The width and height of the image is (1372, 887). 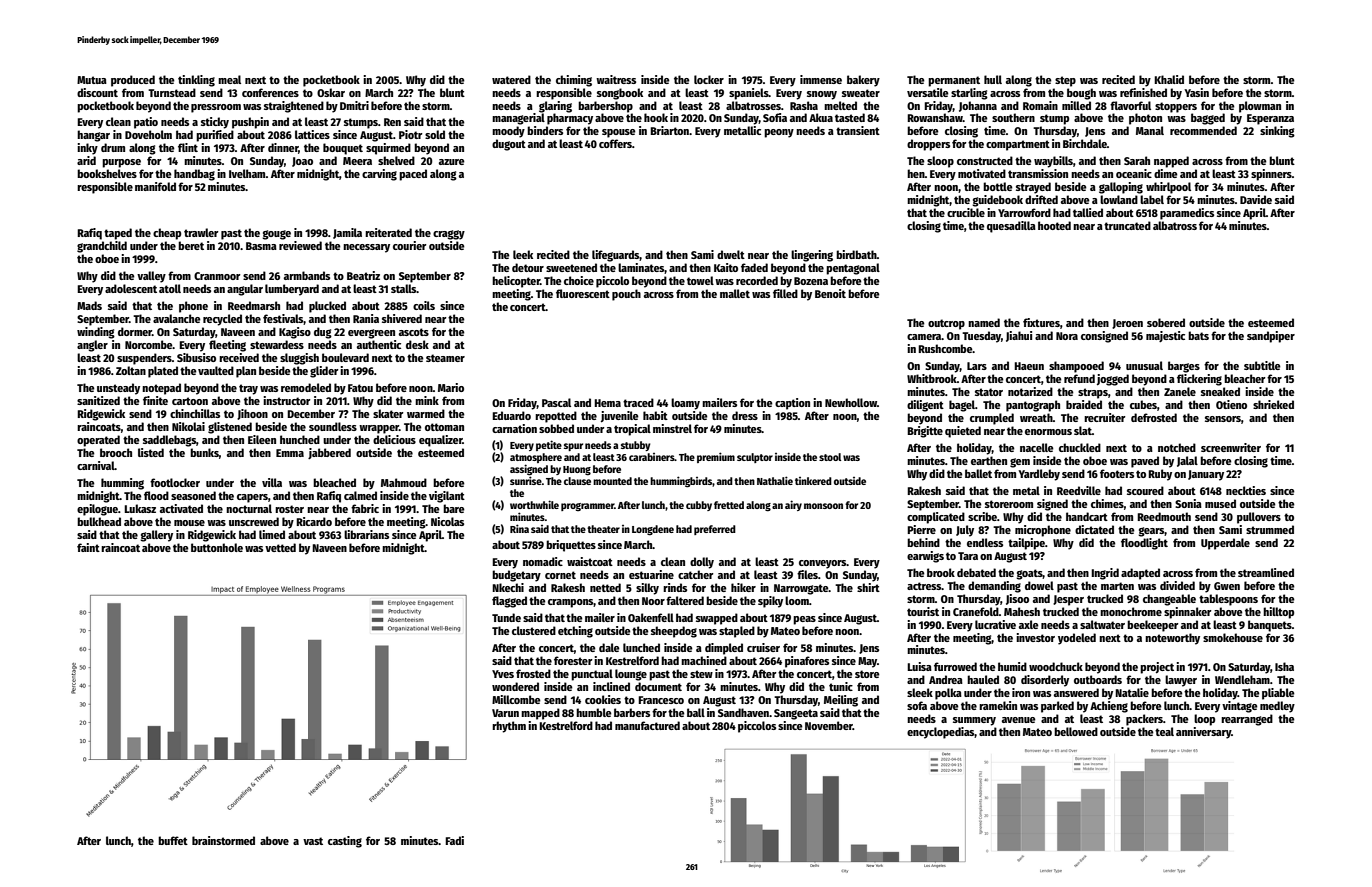 What do you see at coordinates (1271, 175) in the image?
I see `spinners` at bounding box center [1271, 175].
